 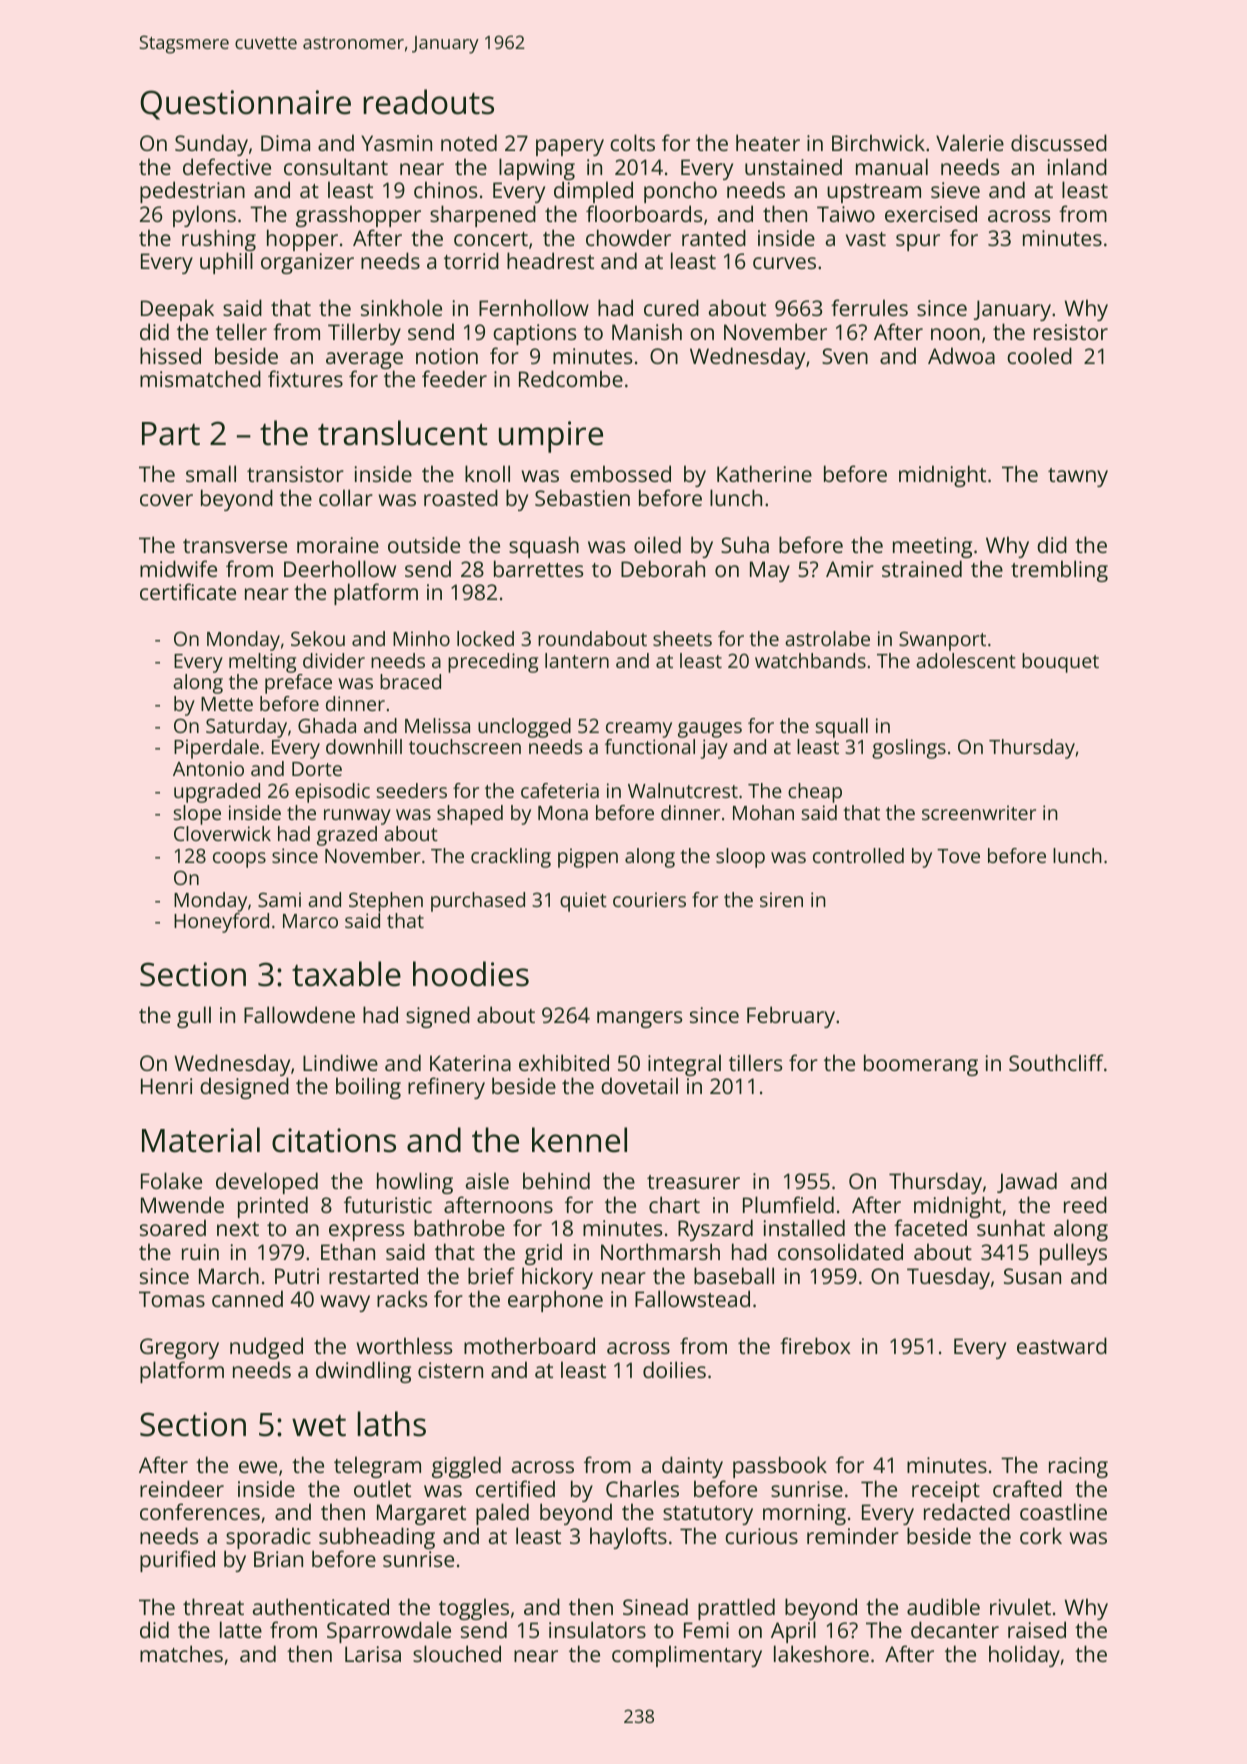 I want to click on telegram, so click(x=377, y=1467).
